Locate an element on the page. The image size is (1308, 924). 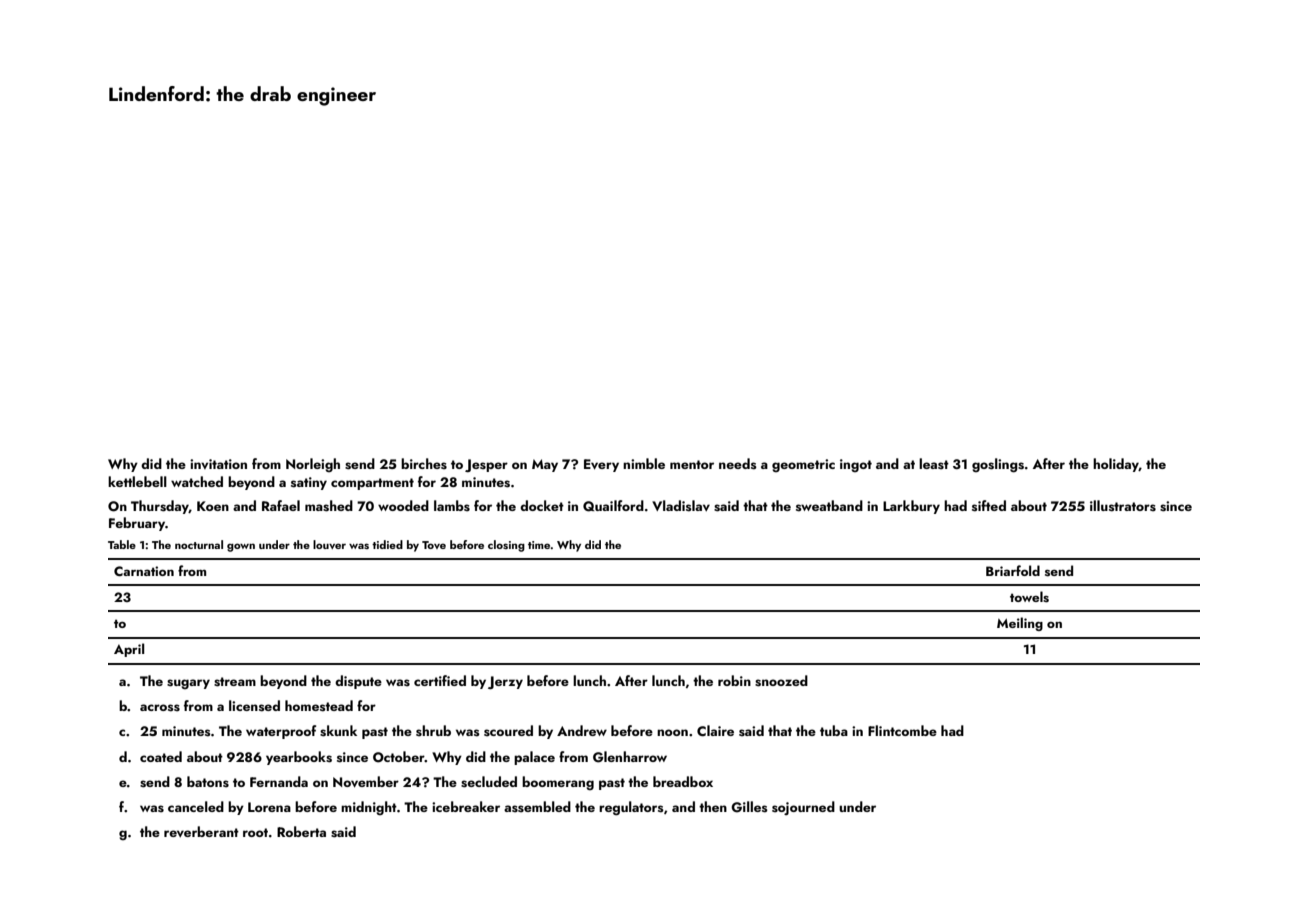
reverberant is located at coordinates (201, 831).
